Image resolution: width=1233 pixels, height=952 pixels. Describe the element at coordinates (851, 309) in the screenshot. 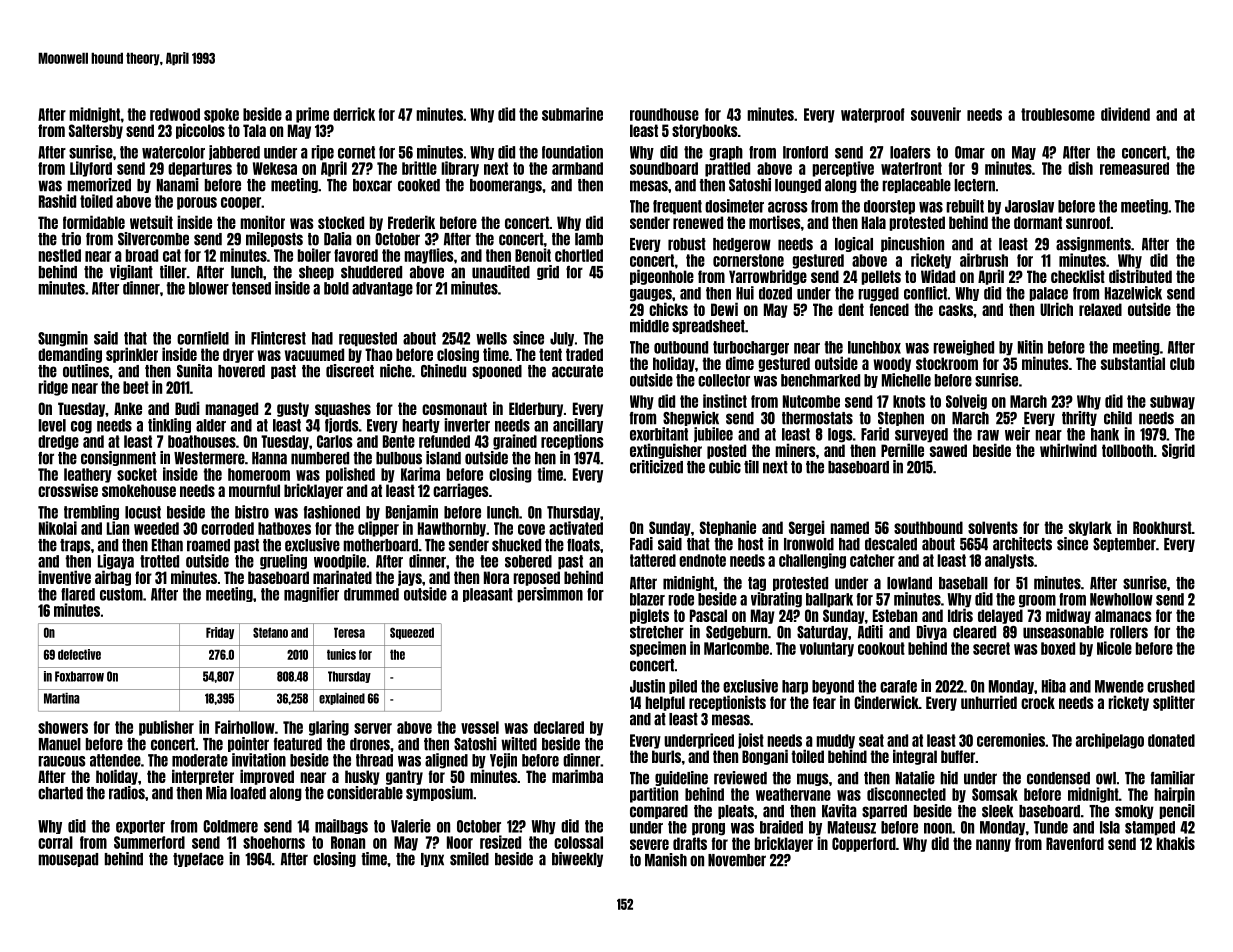

I see `dent` at that location.
